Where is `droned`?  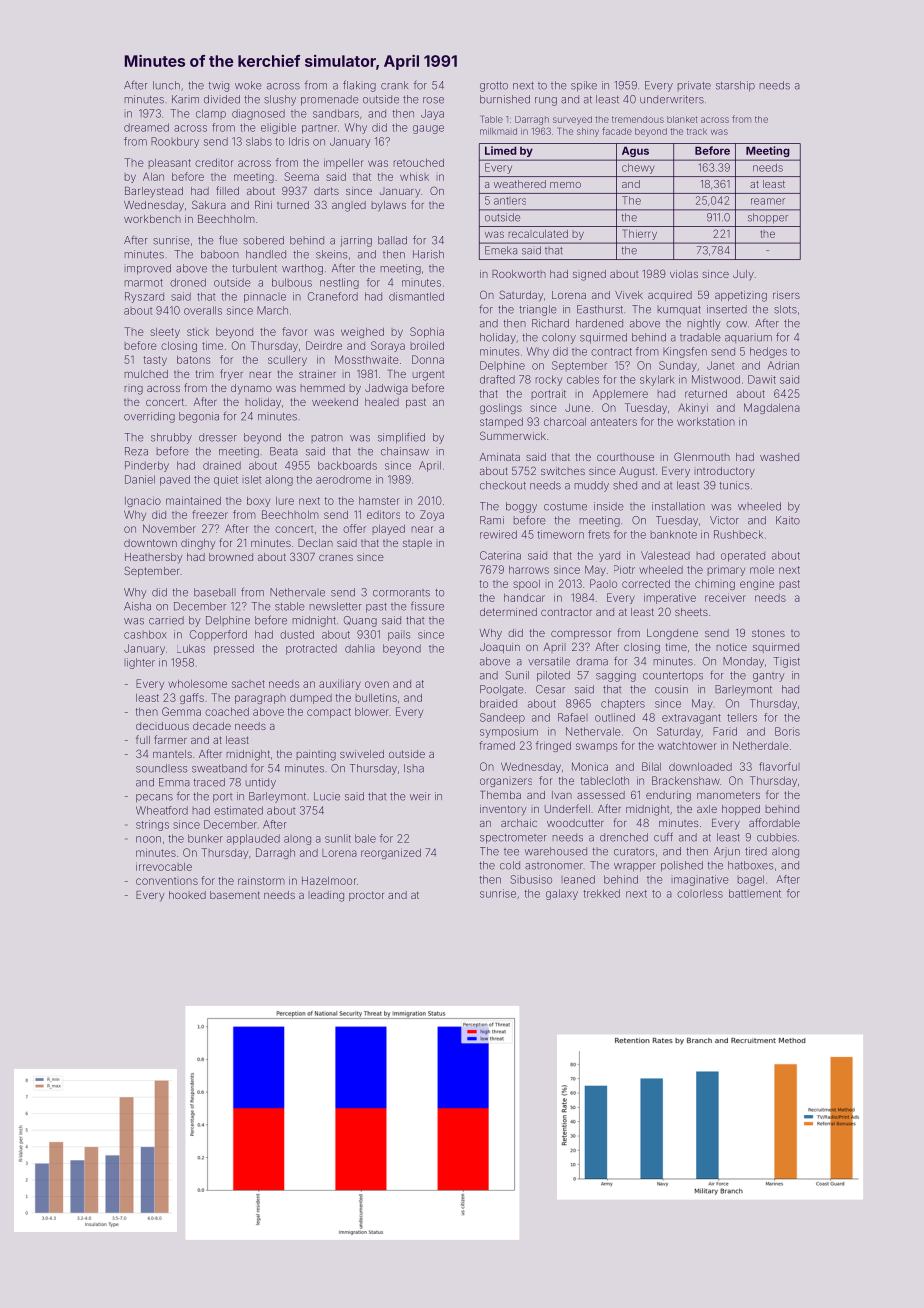 droned is located at coordinates (188, 282).
